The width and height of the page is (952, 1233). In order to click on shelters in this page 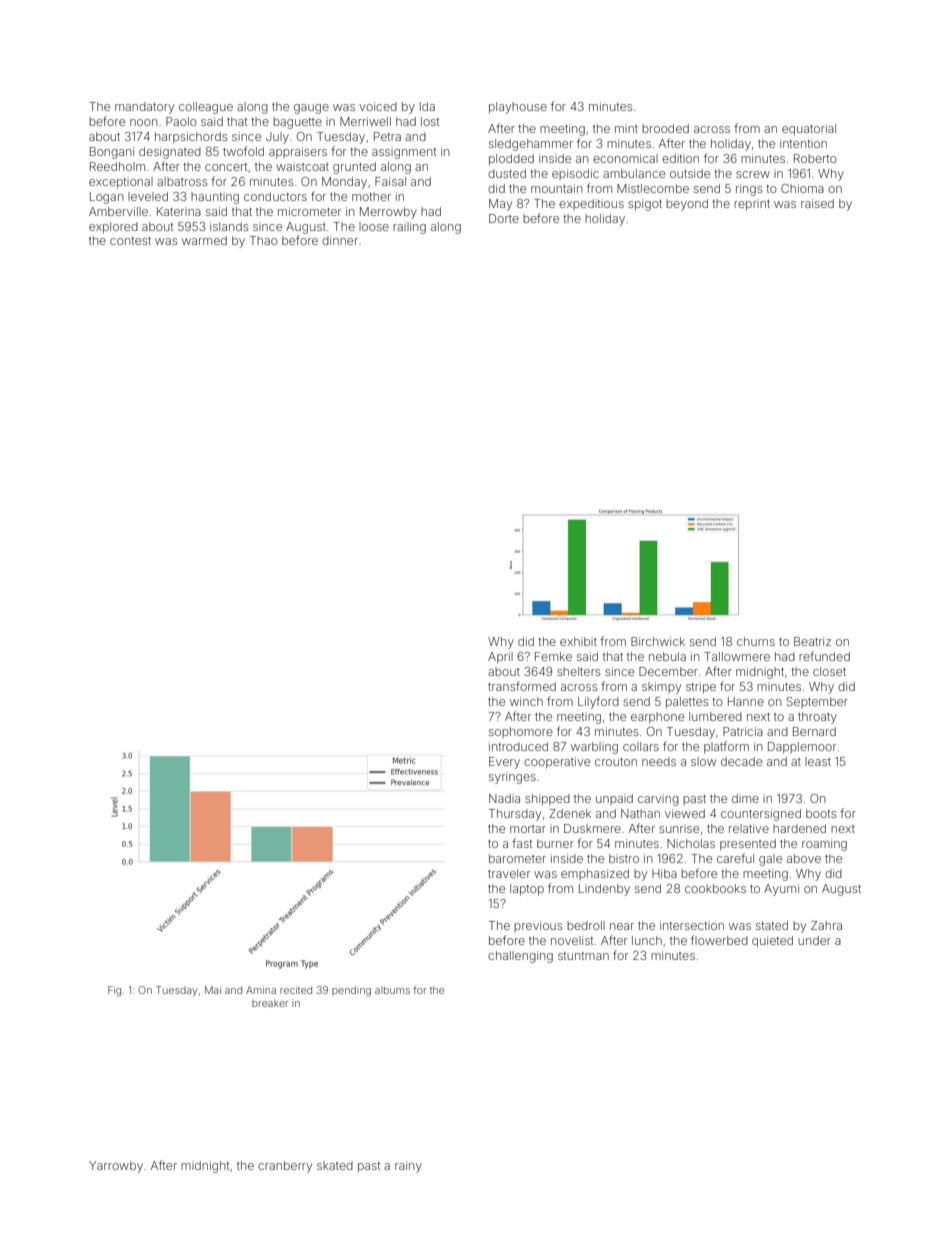, I will do `click(578, 671)`.
